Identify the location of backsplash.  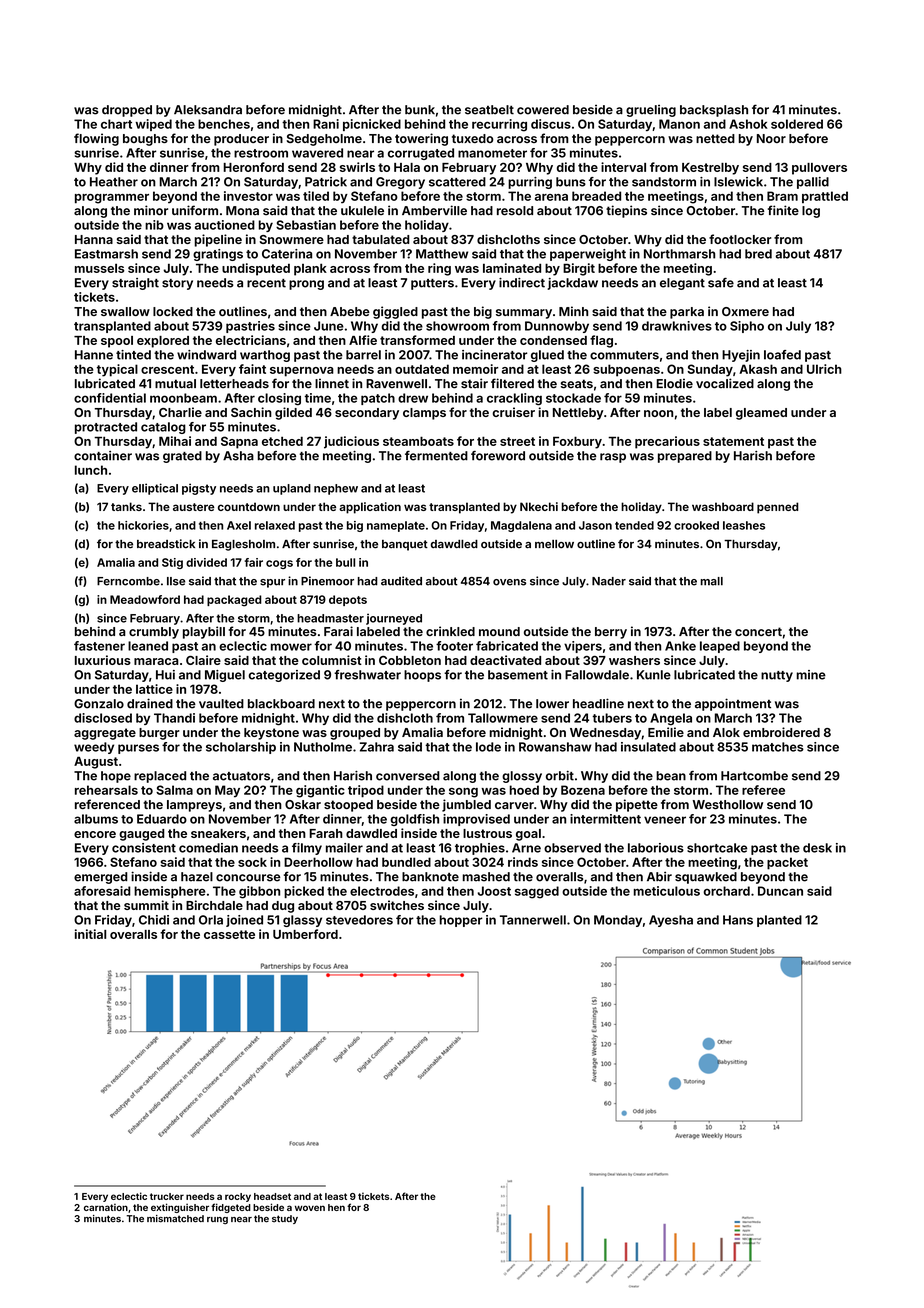
(714, 111).
